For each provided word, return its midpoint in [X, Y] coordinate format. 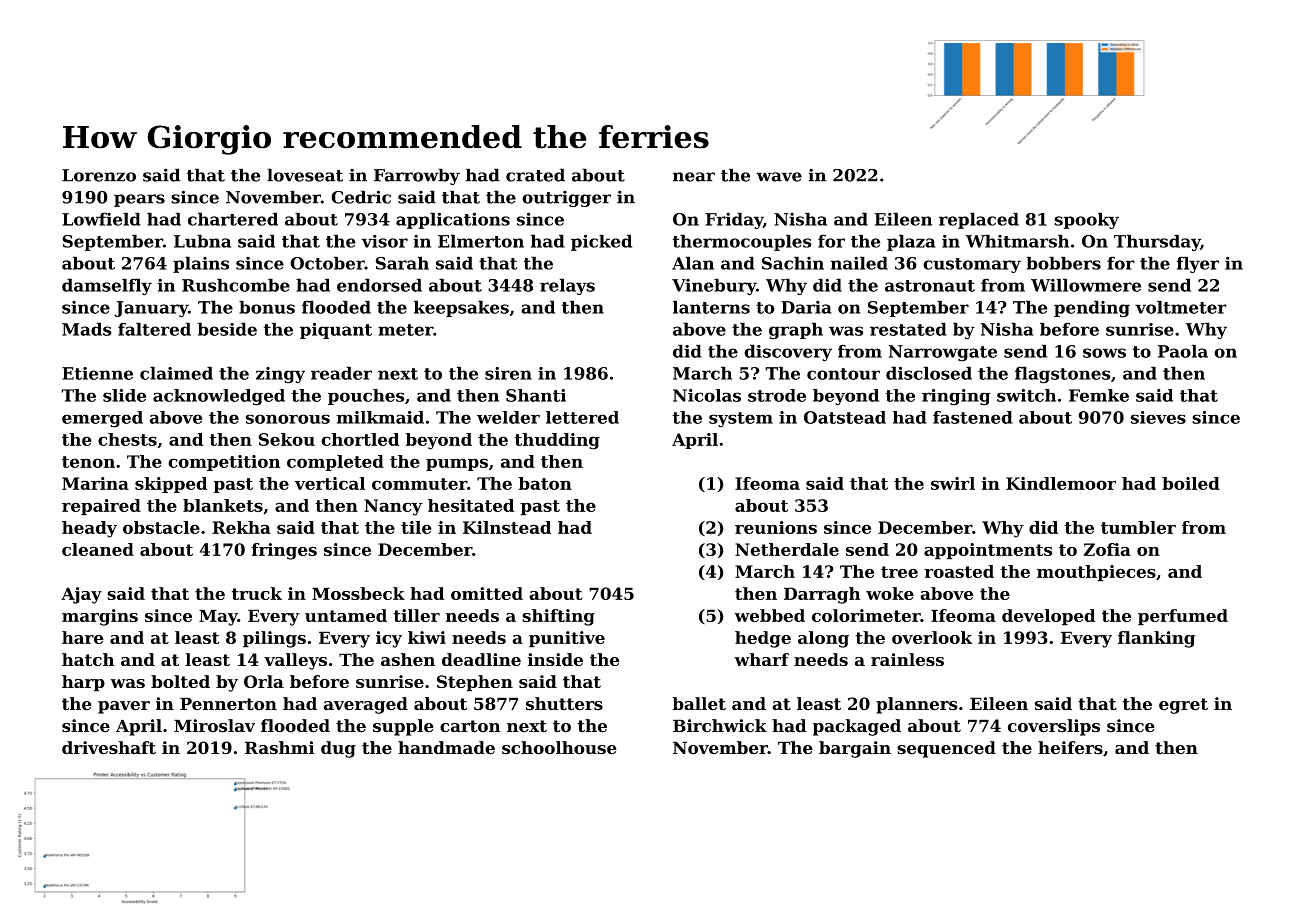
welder [508, 417]
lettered [582, 417]
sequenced [946, 749]
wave [779, 177]
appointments [988, 551]
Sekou [287, 439]
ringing [956, 397]
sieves [1158, 417]
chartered [233, 219]
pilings [274, 639]
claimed [176, 373]
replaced [979, 220]
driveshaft [109, 748]
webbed [770, 615]
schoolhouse [559, 748]
